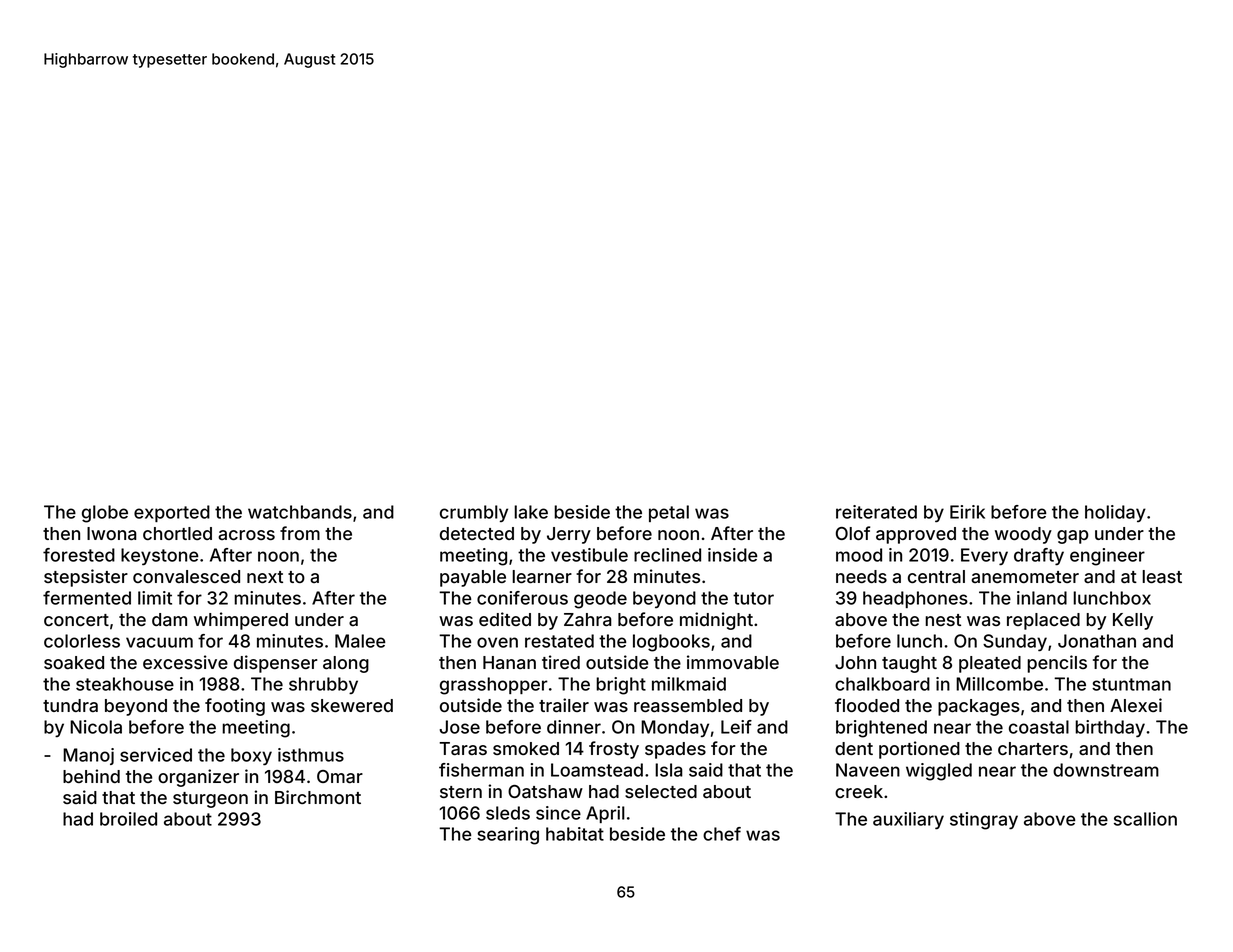  I want to click on petal, so click(669, 513).
